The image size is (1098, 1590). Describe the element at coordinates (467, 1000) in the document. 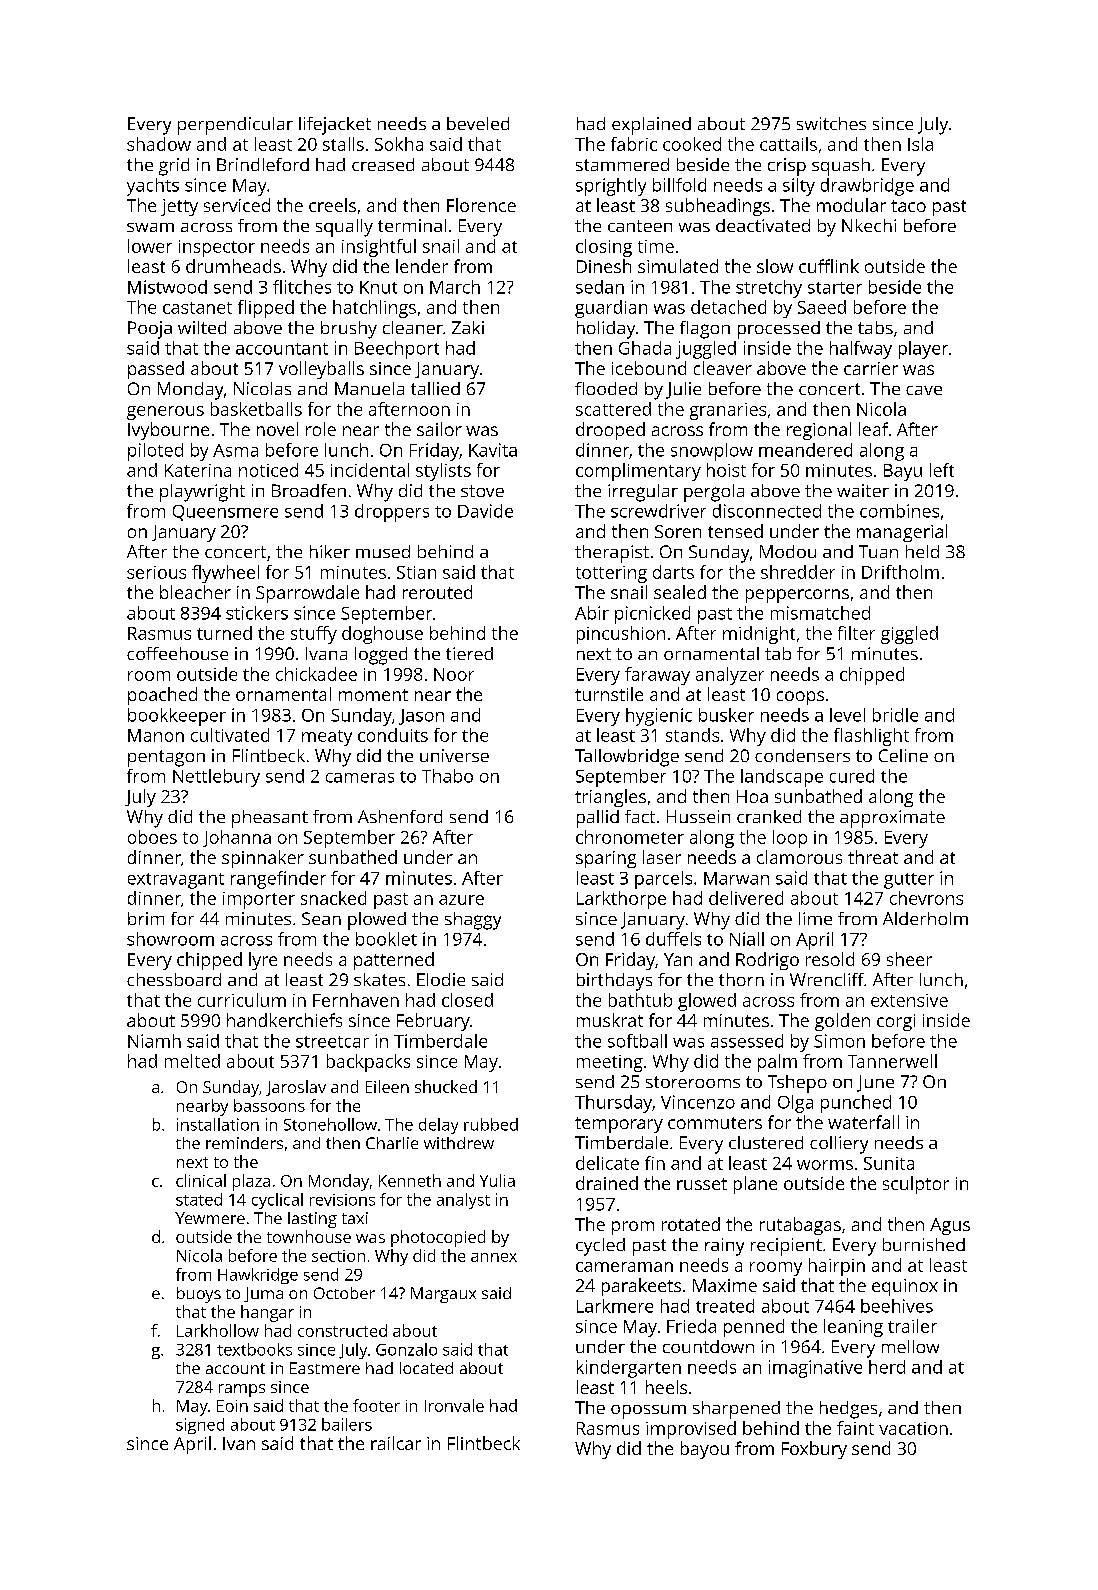

I see `closed` at that location.
